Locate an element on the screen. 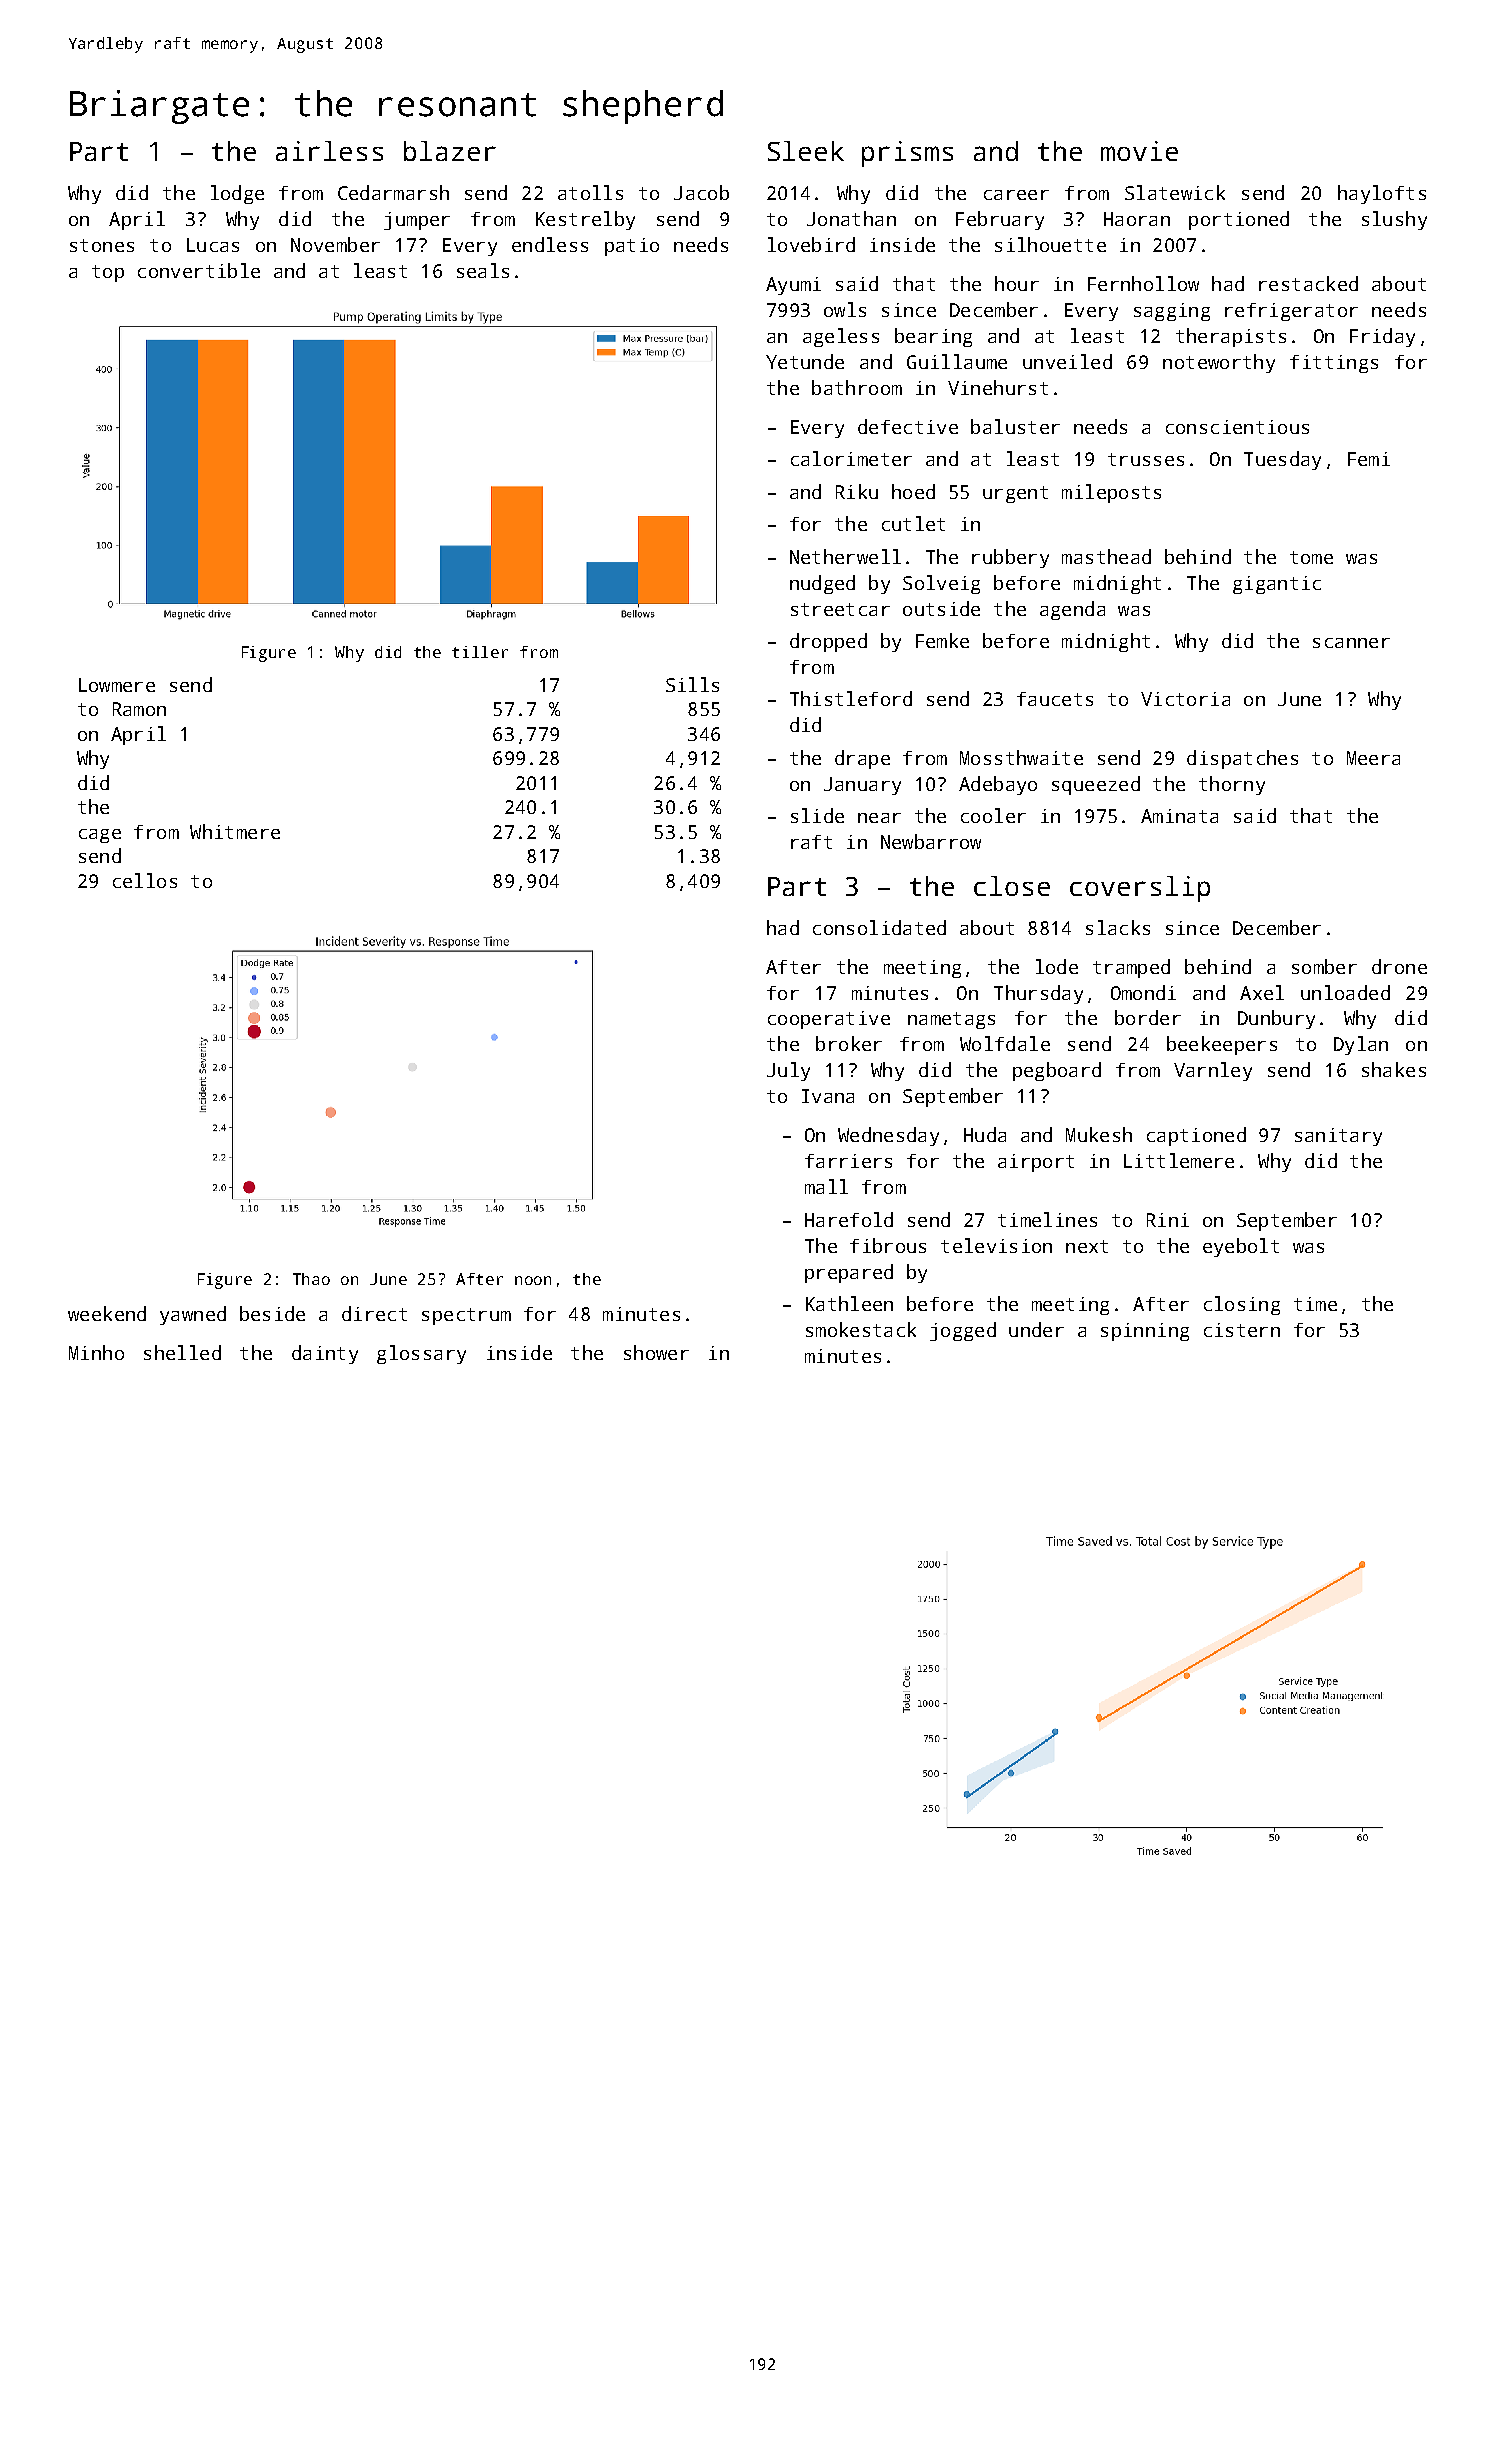  Meera is located at coordinates (1373, 758).
